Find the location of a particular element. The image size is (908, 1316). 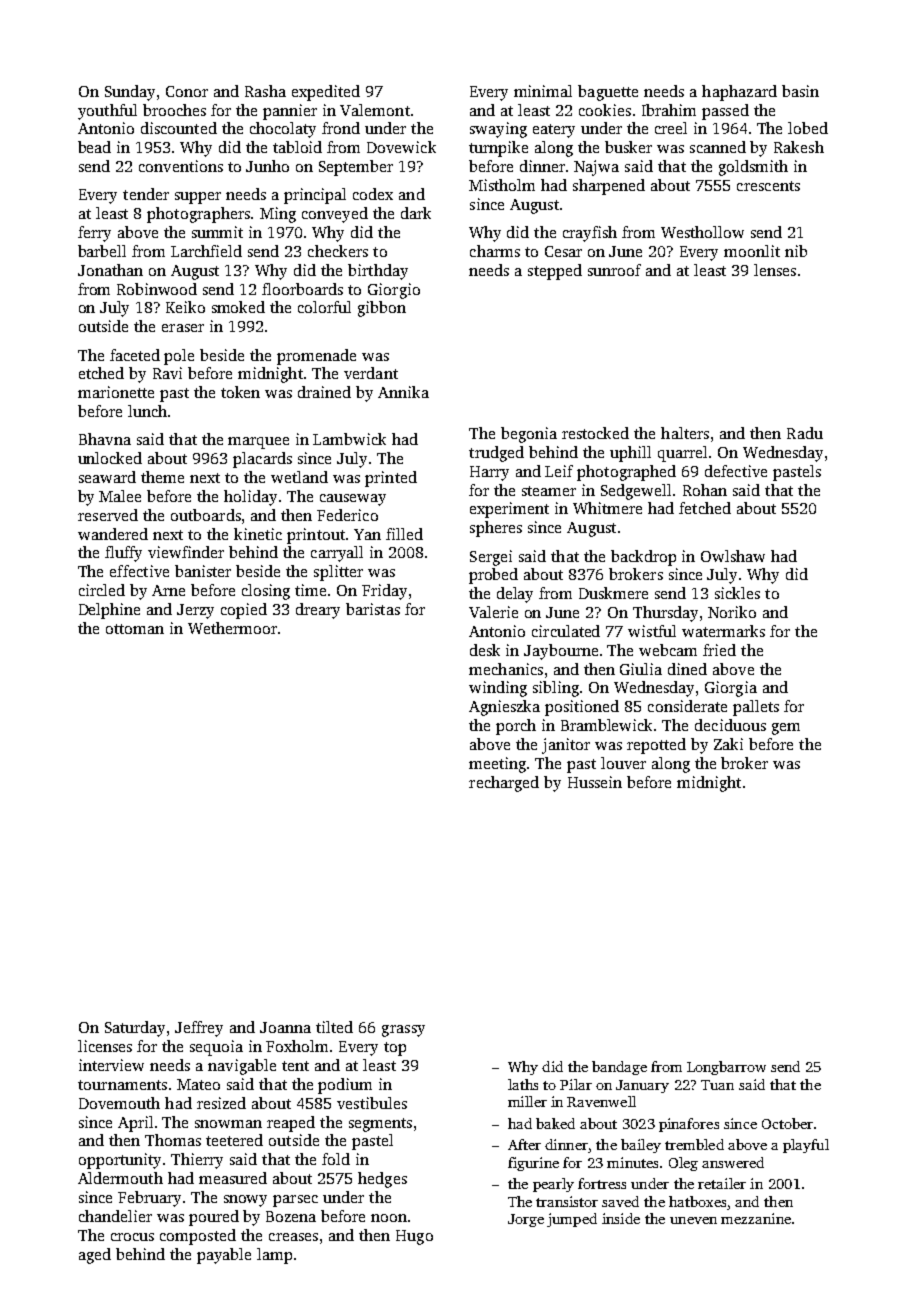

photographers is located at coordinates (198, 215).
